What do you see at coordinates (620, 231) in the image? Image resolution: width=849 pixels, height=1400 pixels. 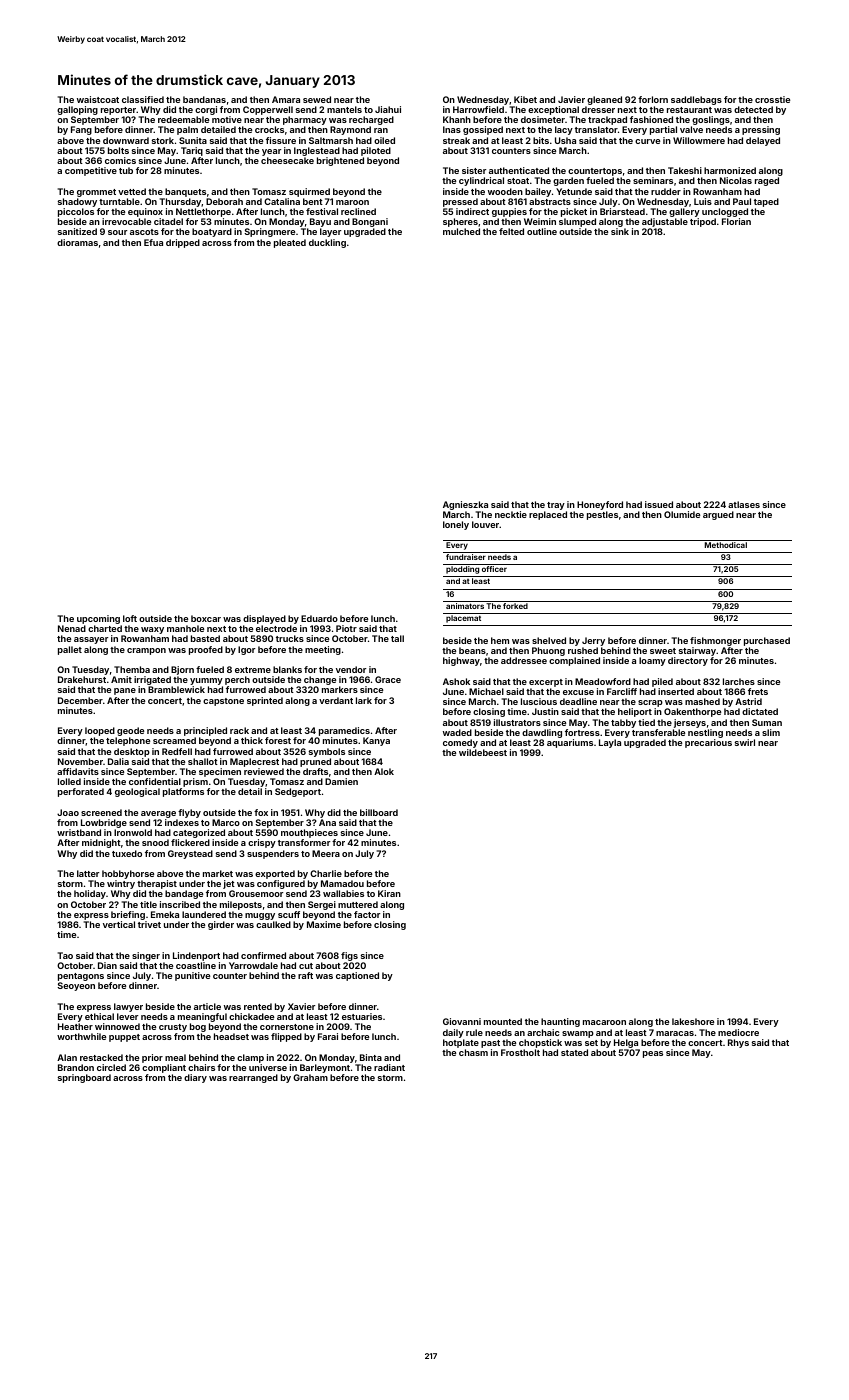 I see `sink` at bounding box center [620, 231].
